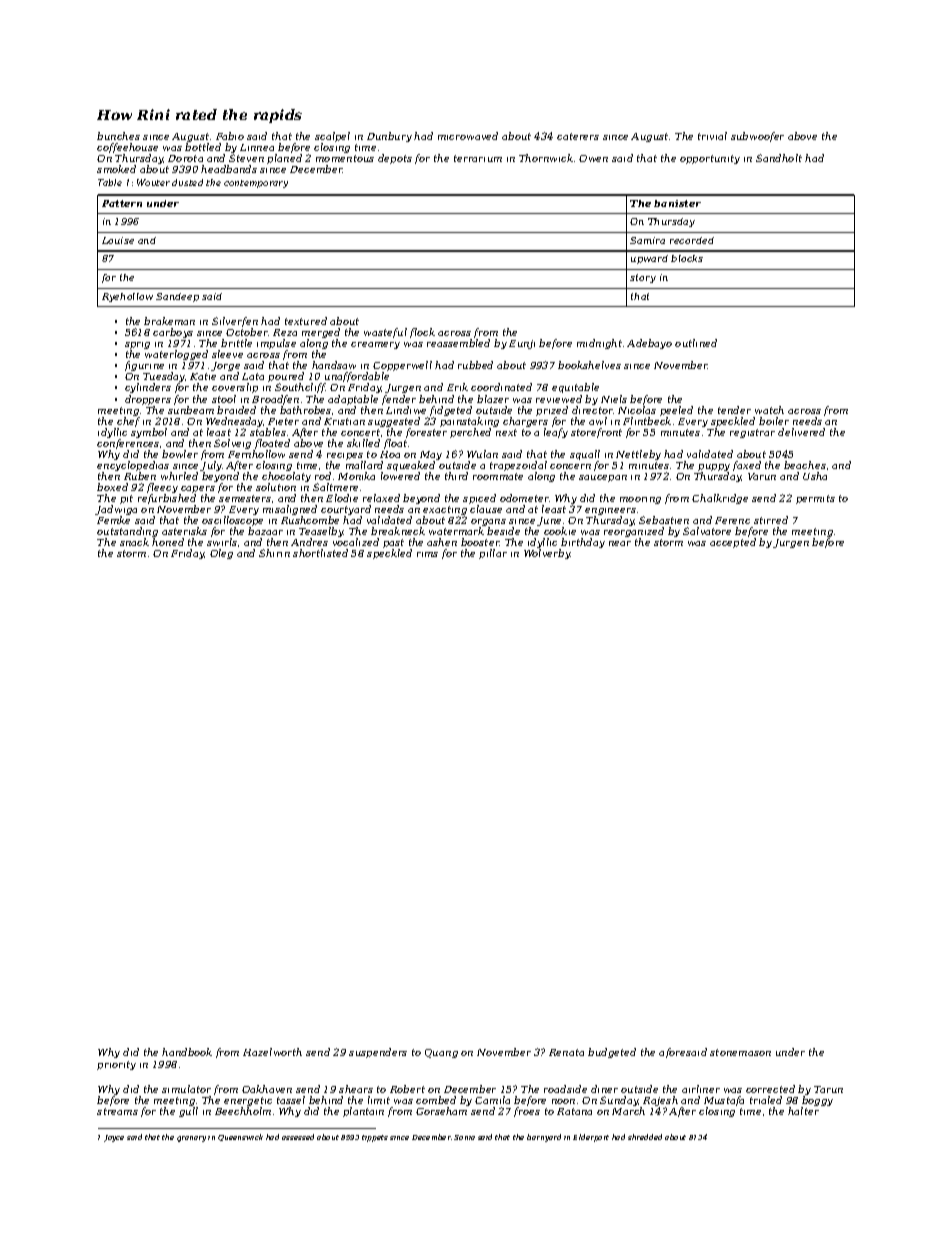 Image resolution: width=952 pixels, height=1233 pixels. I want to click on depots, so click(395, 159).
